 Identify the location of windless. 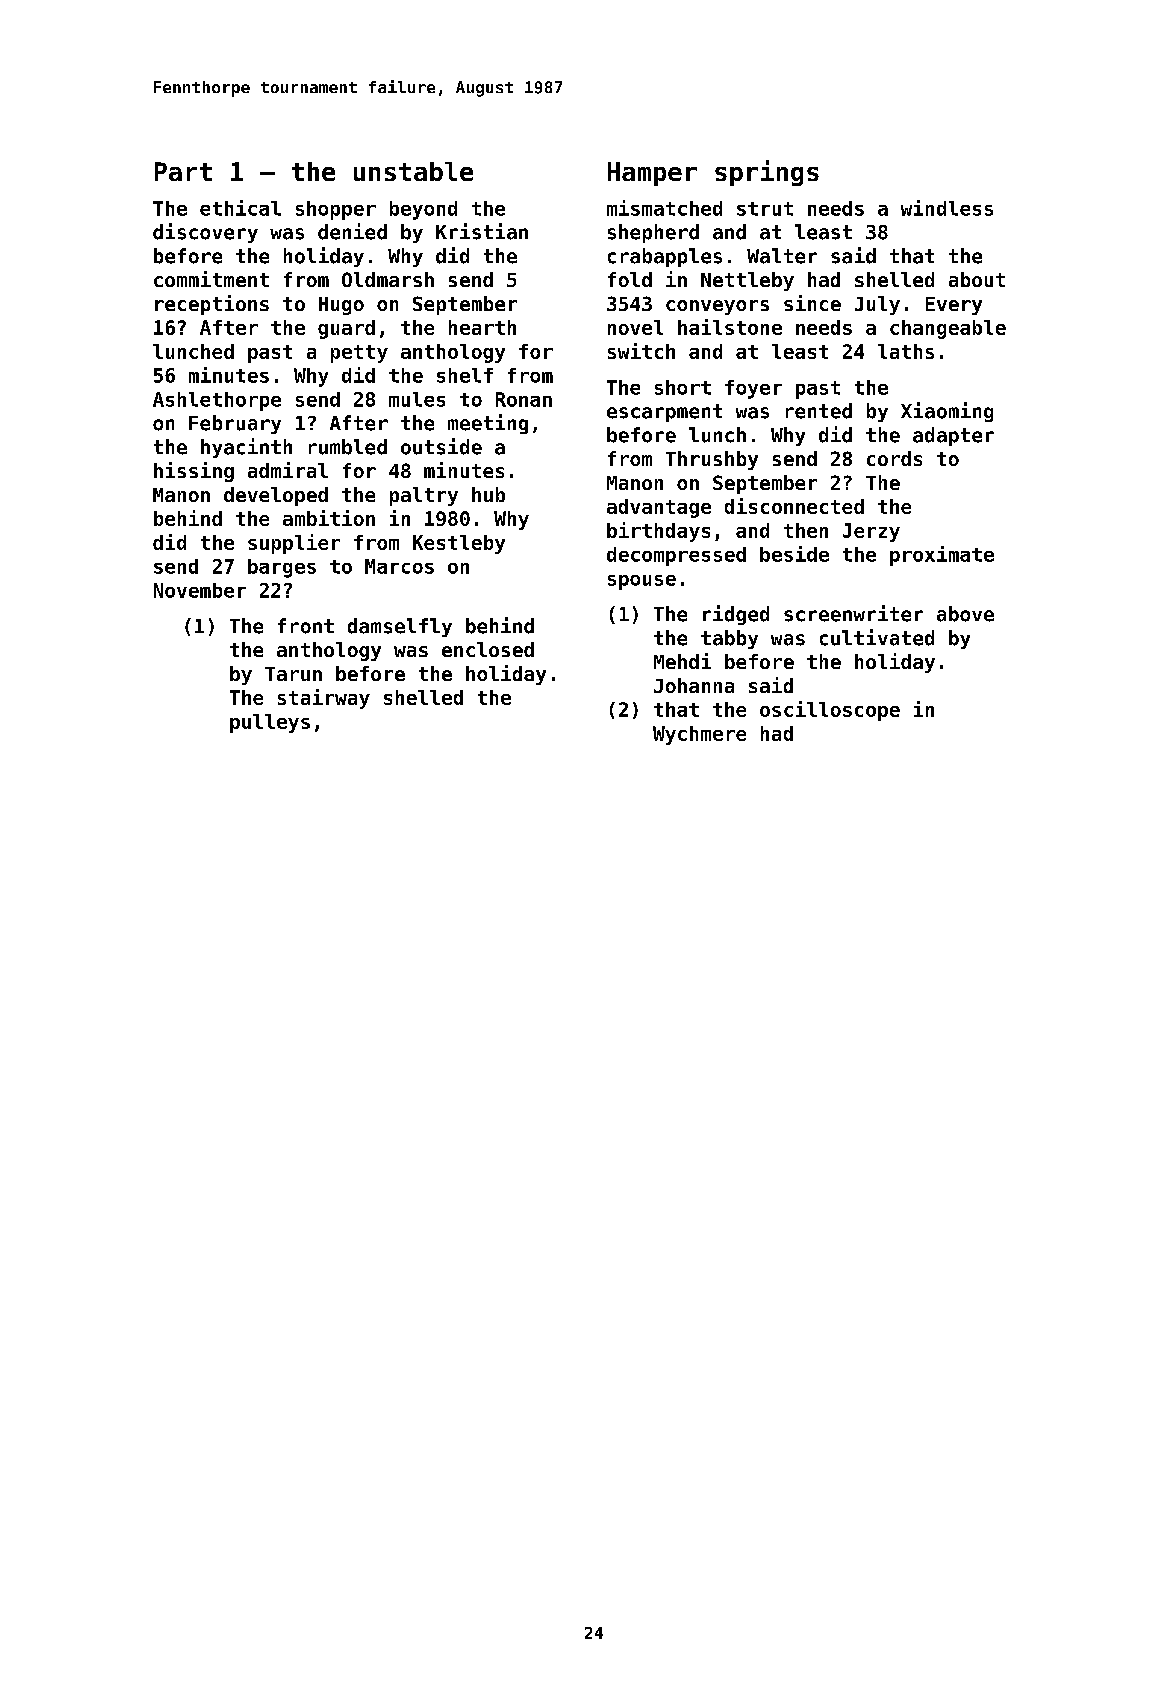
(947, 208).
